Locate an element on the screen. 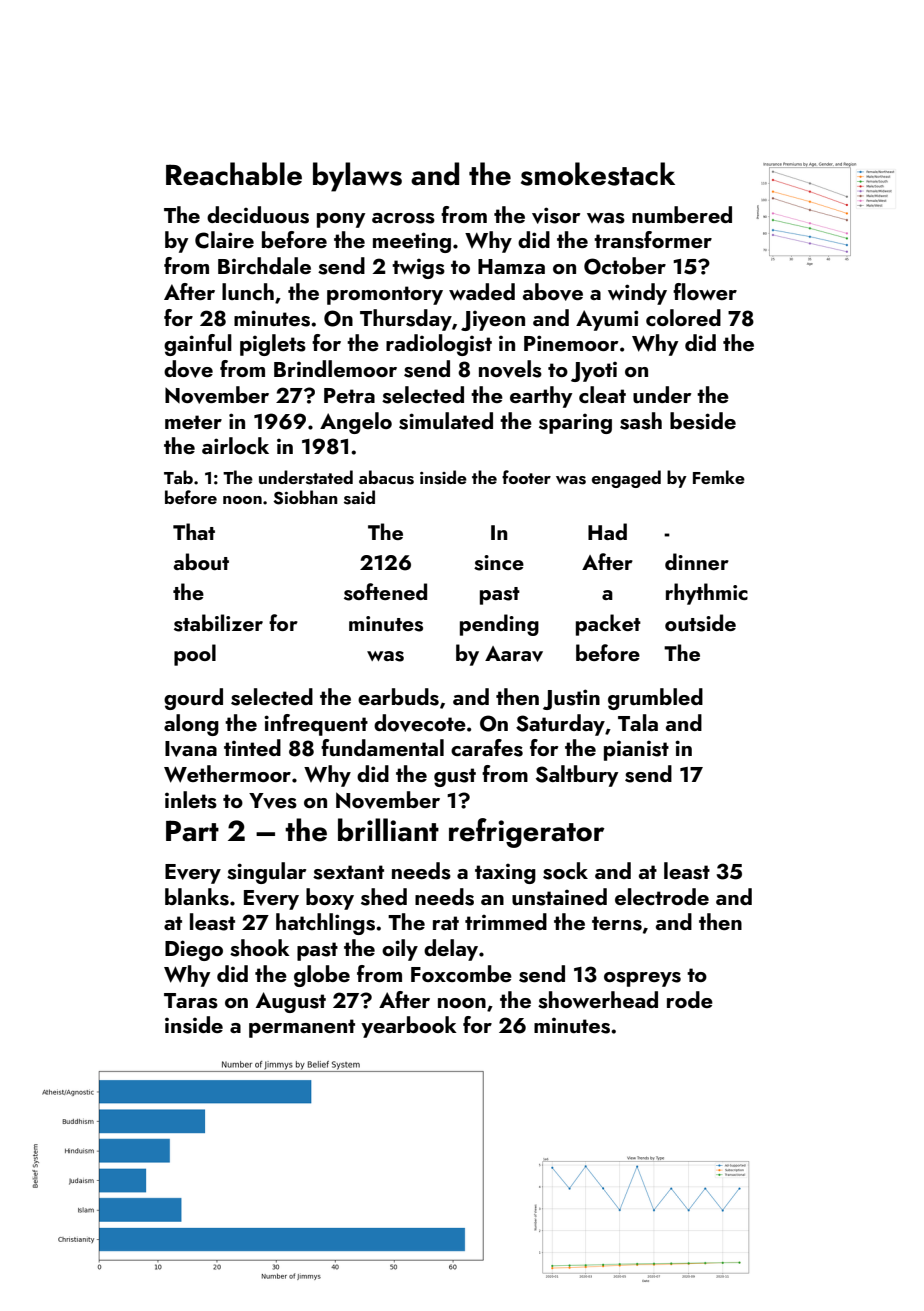 The width and height of the screenshot is (924, 1311). Aarav is located at coordinates (514, 654).
